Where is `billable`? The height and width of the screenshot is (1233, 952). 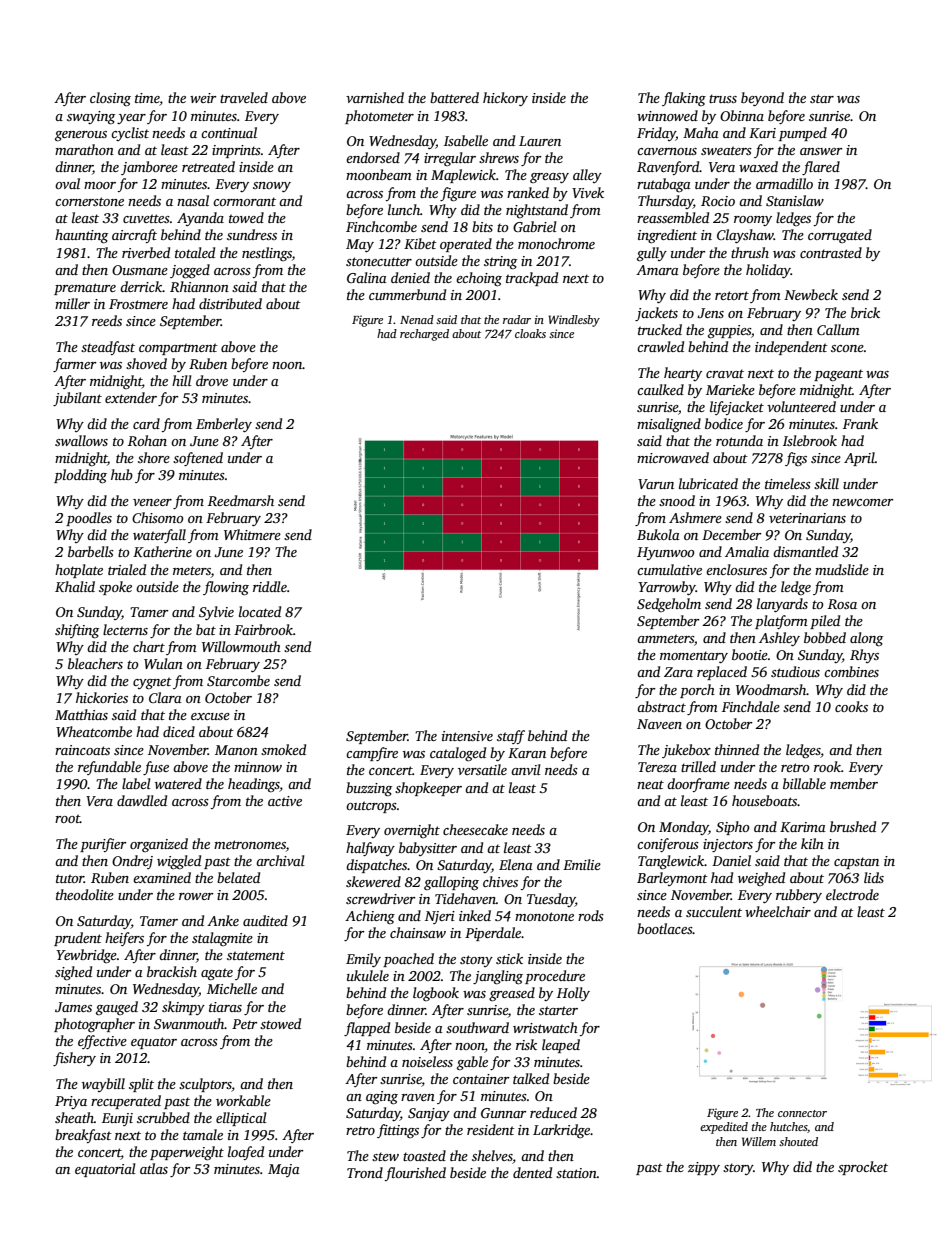 billable is located at coordinates (804, 783).
